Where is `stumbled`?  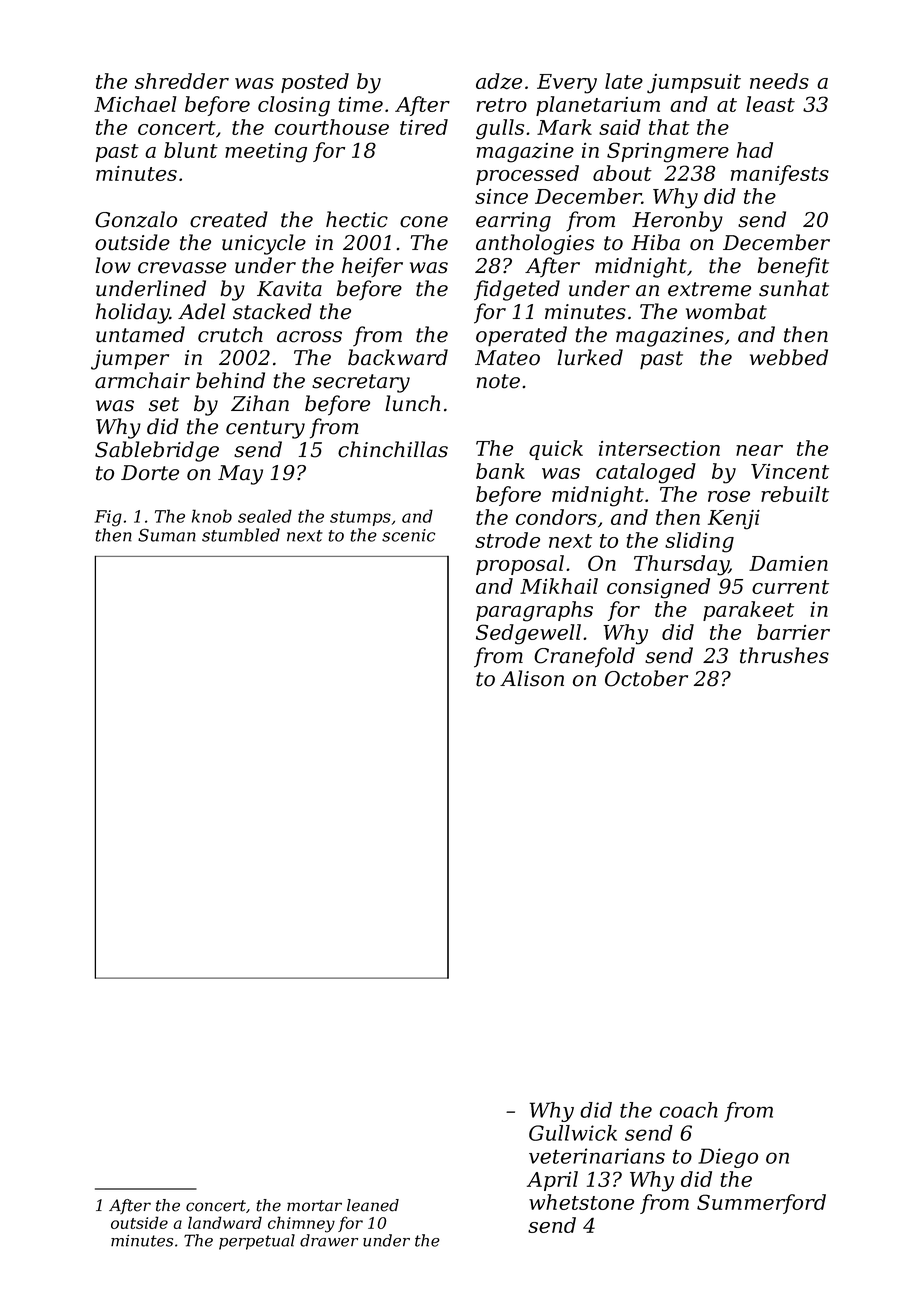 stumbled is located at coordinates (241, 535).
